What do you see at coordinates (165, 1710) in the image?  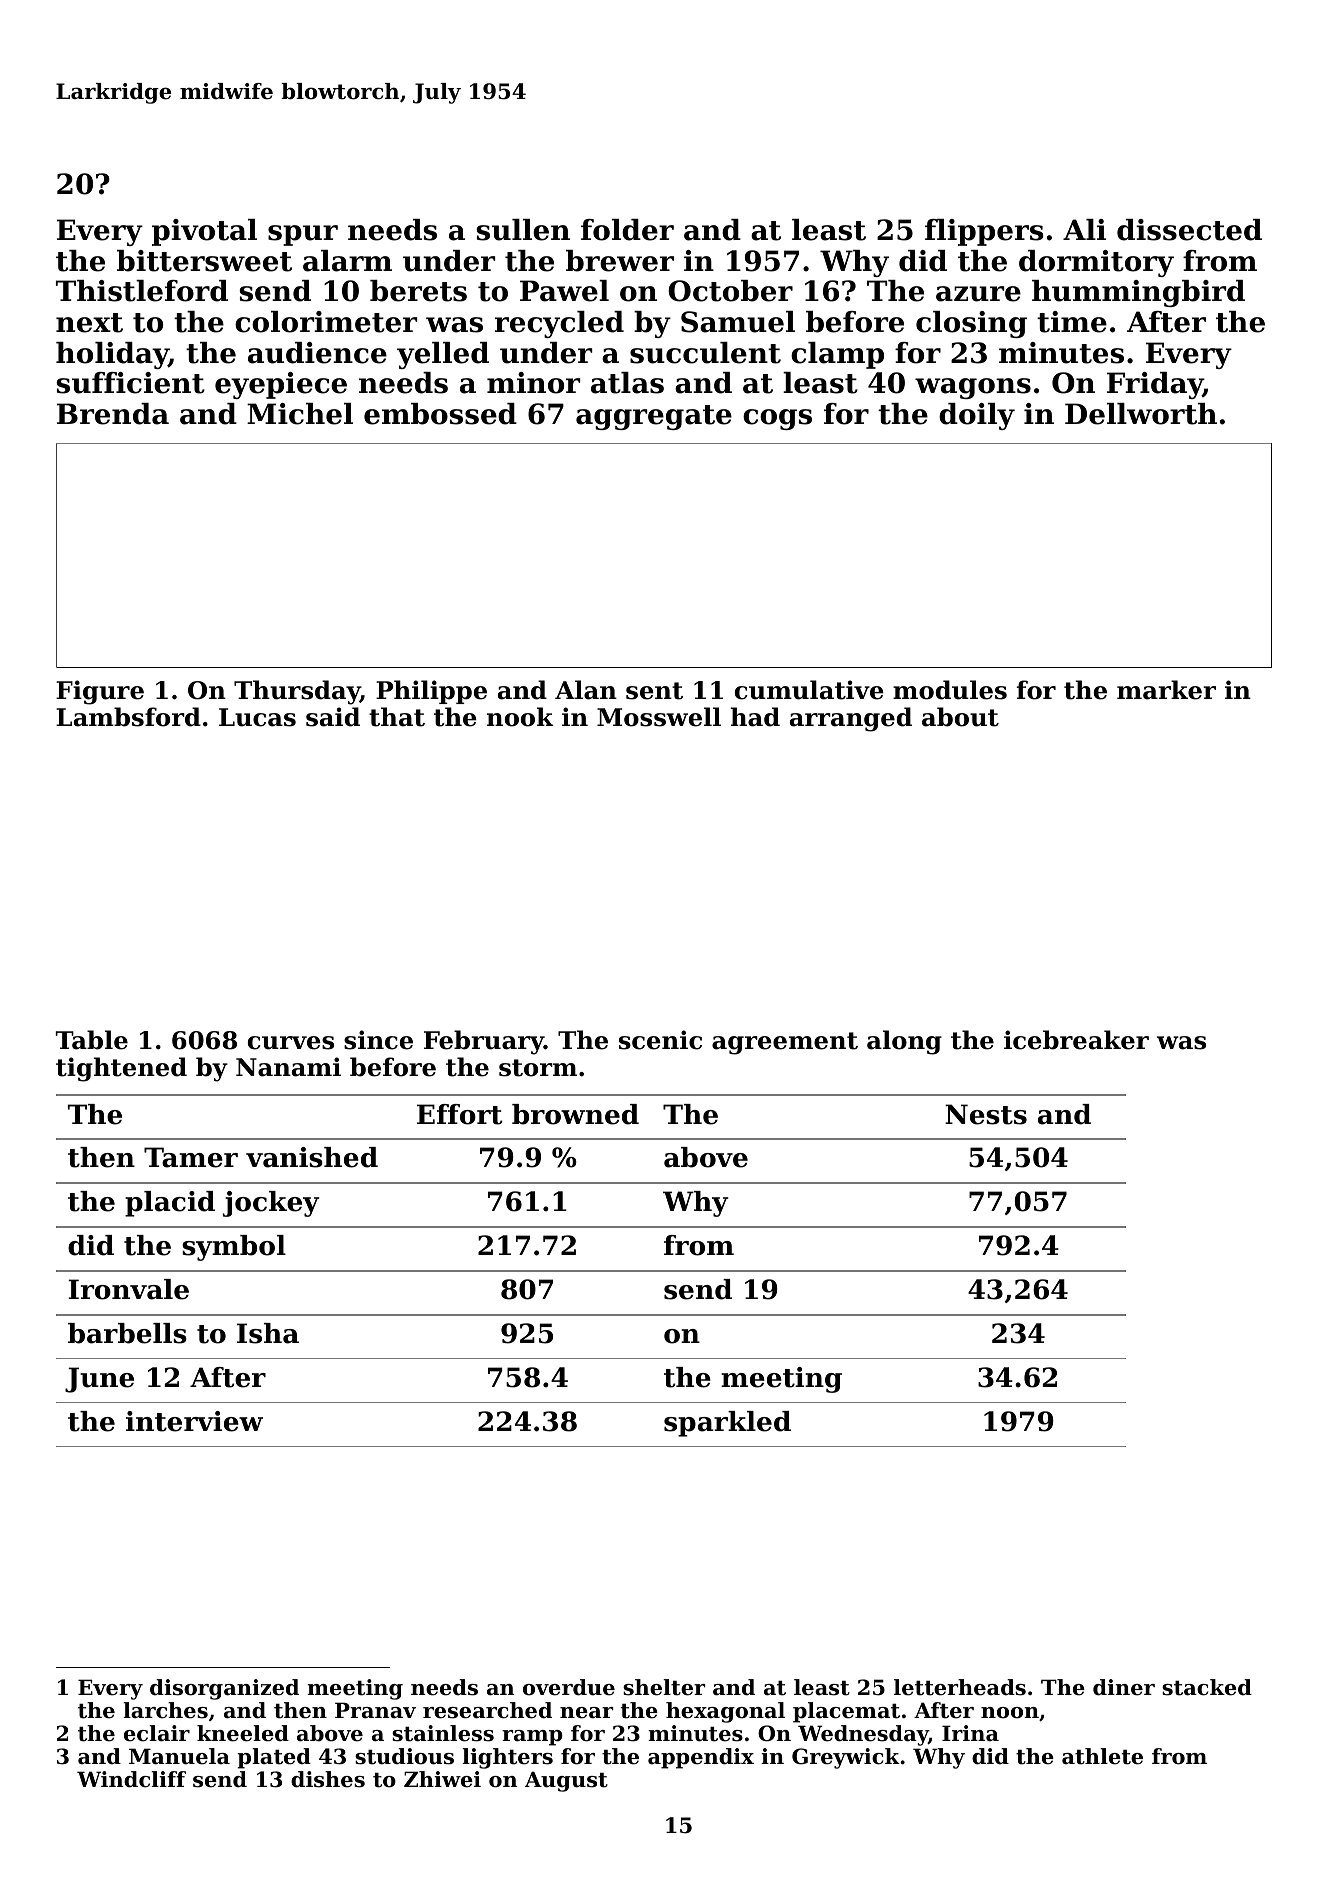 I see `larches` at bounding box center [165, 1710].
